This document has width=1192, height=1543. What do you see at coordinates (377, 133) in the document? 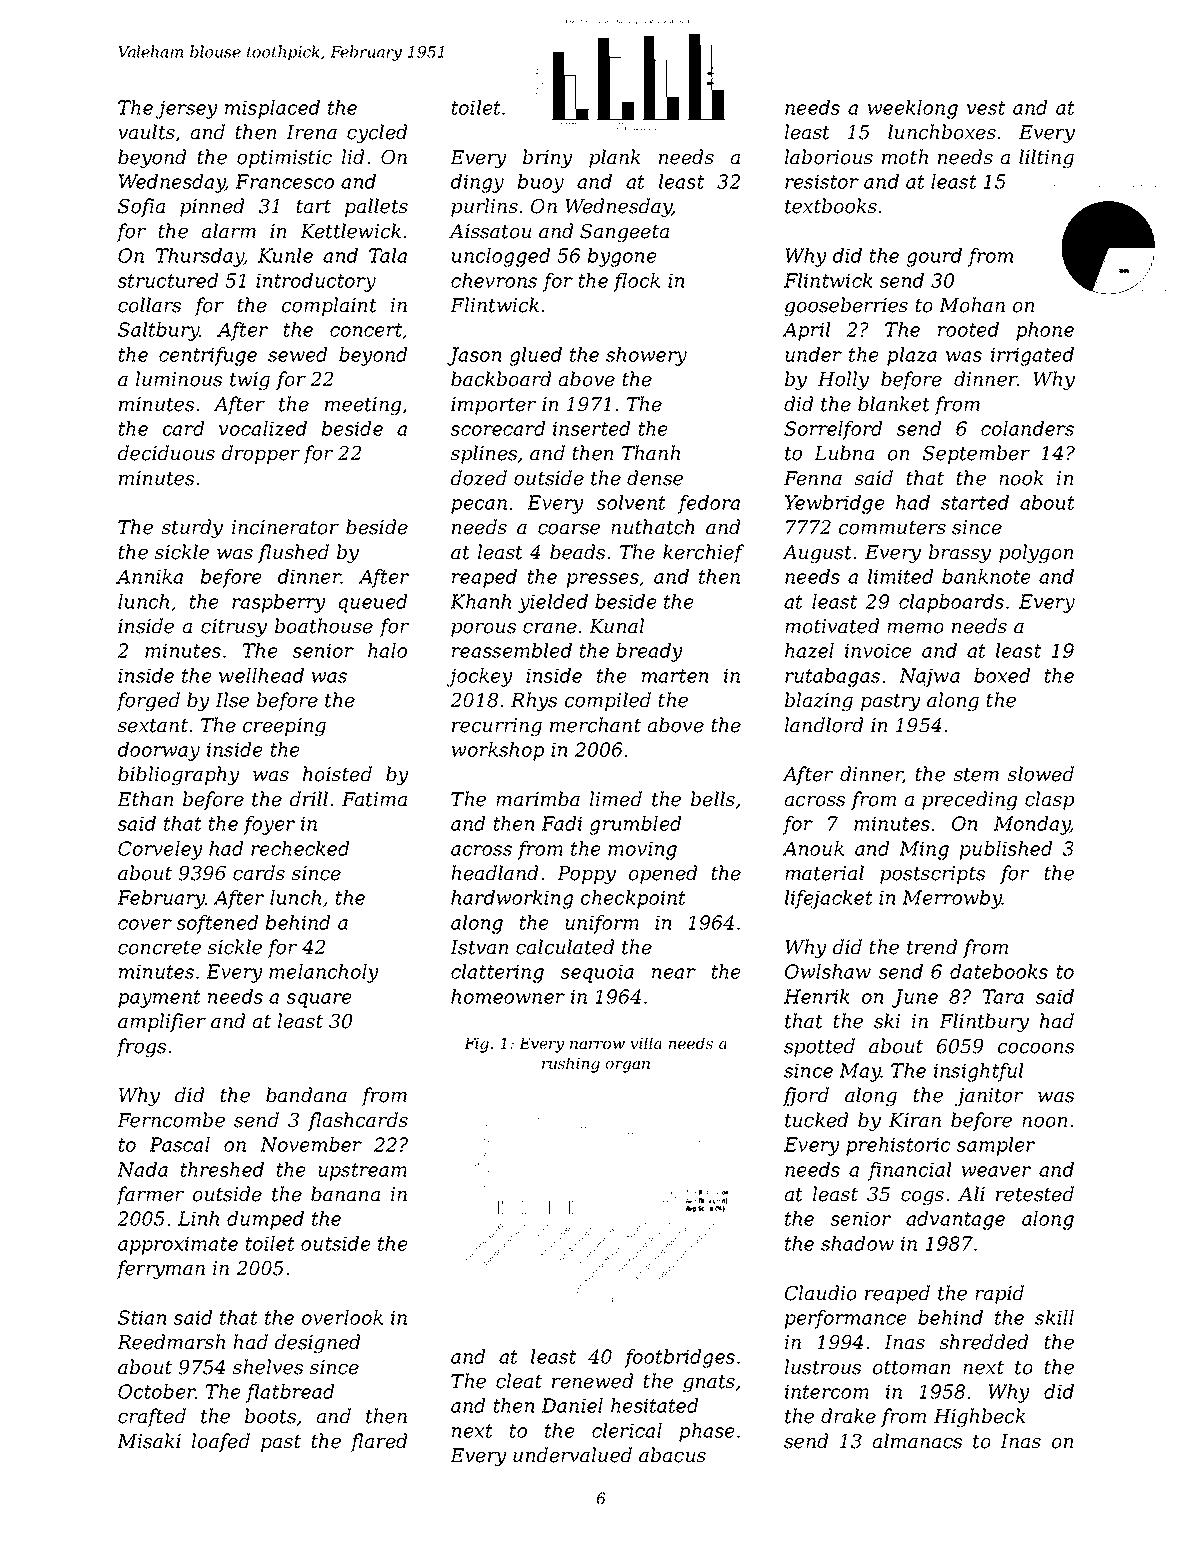
I see `cycled` at bounding box center [377, 133].
